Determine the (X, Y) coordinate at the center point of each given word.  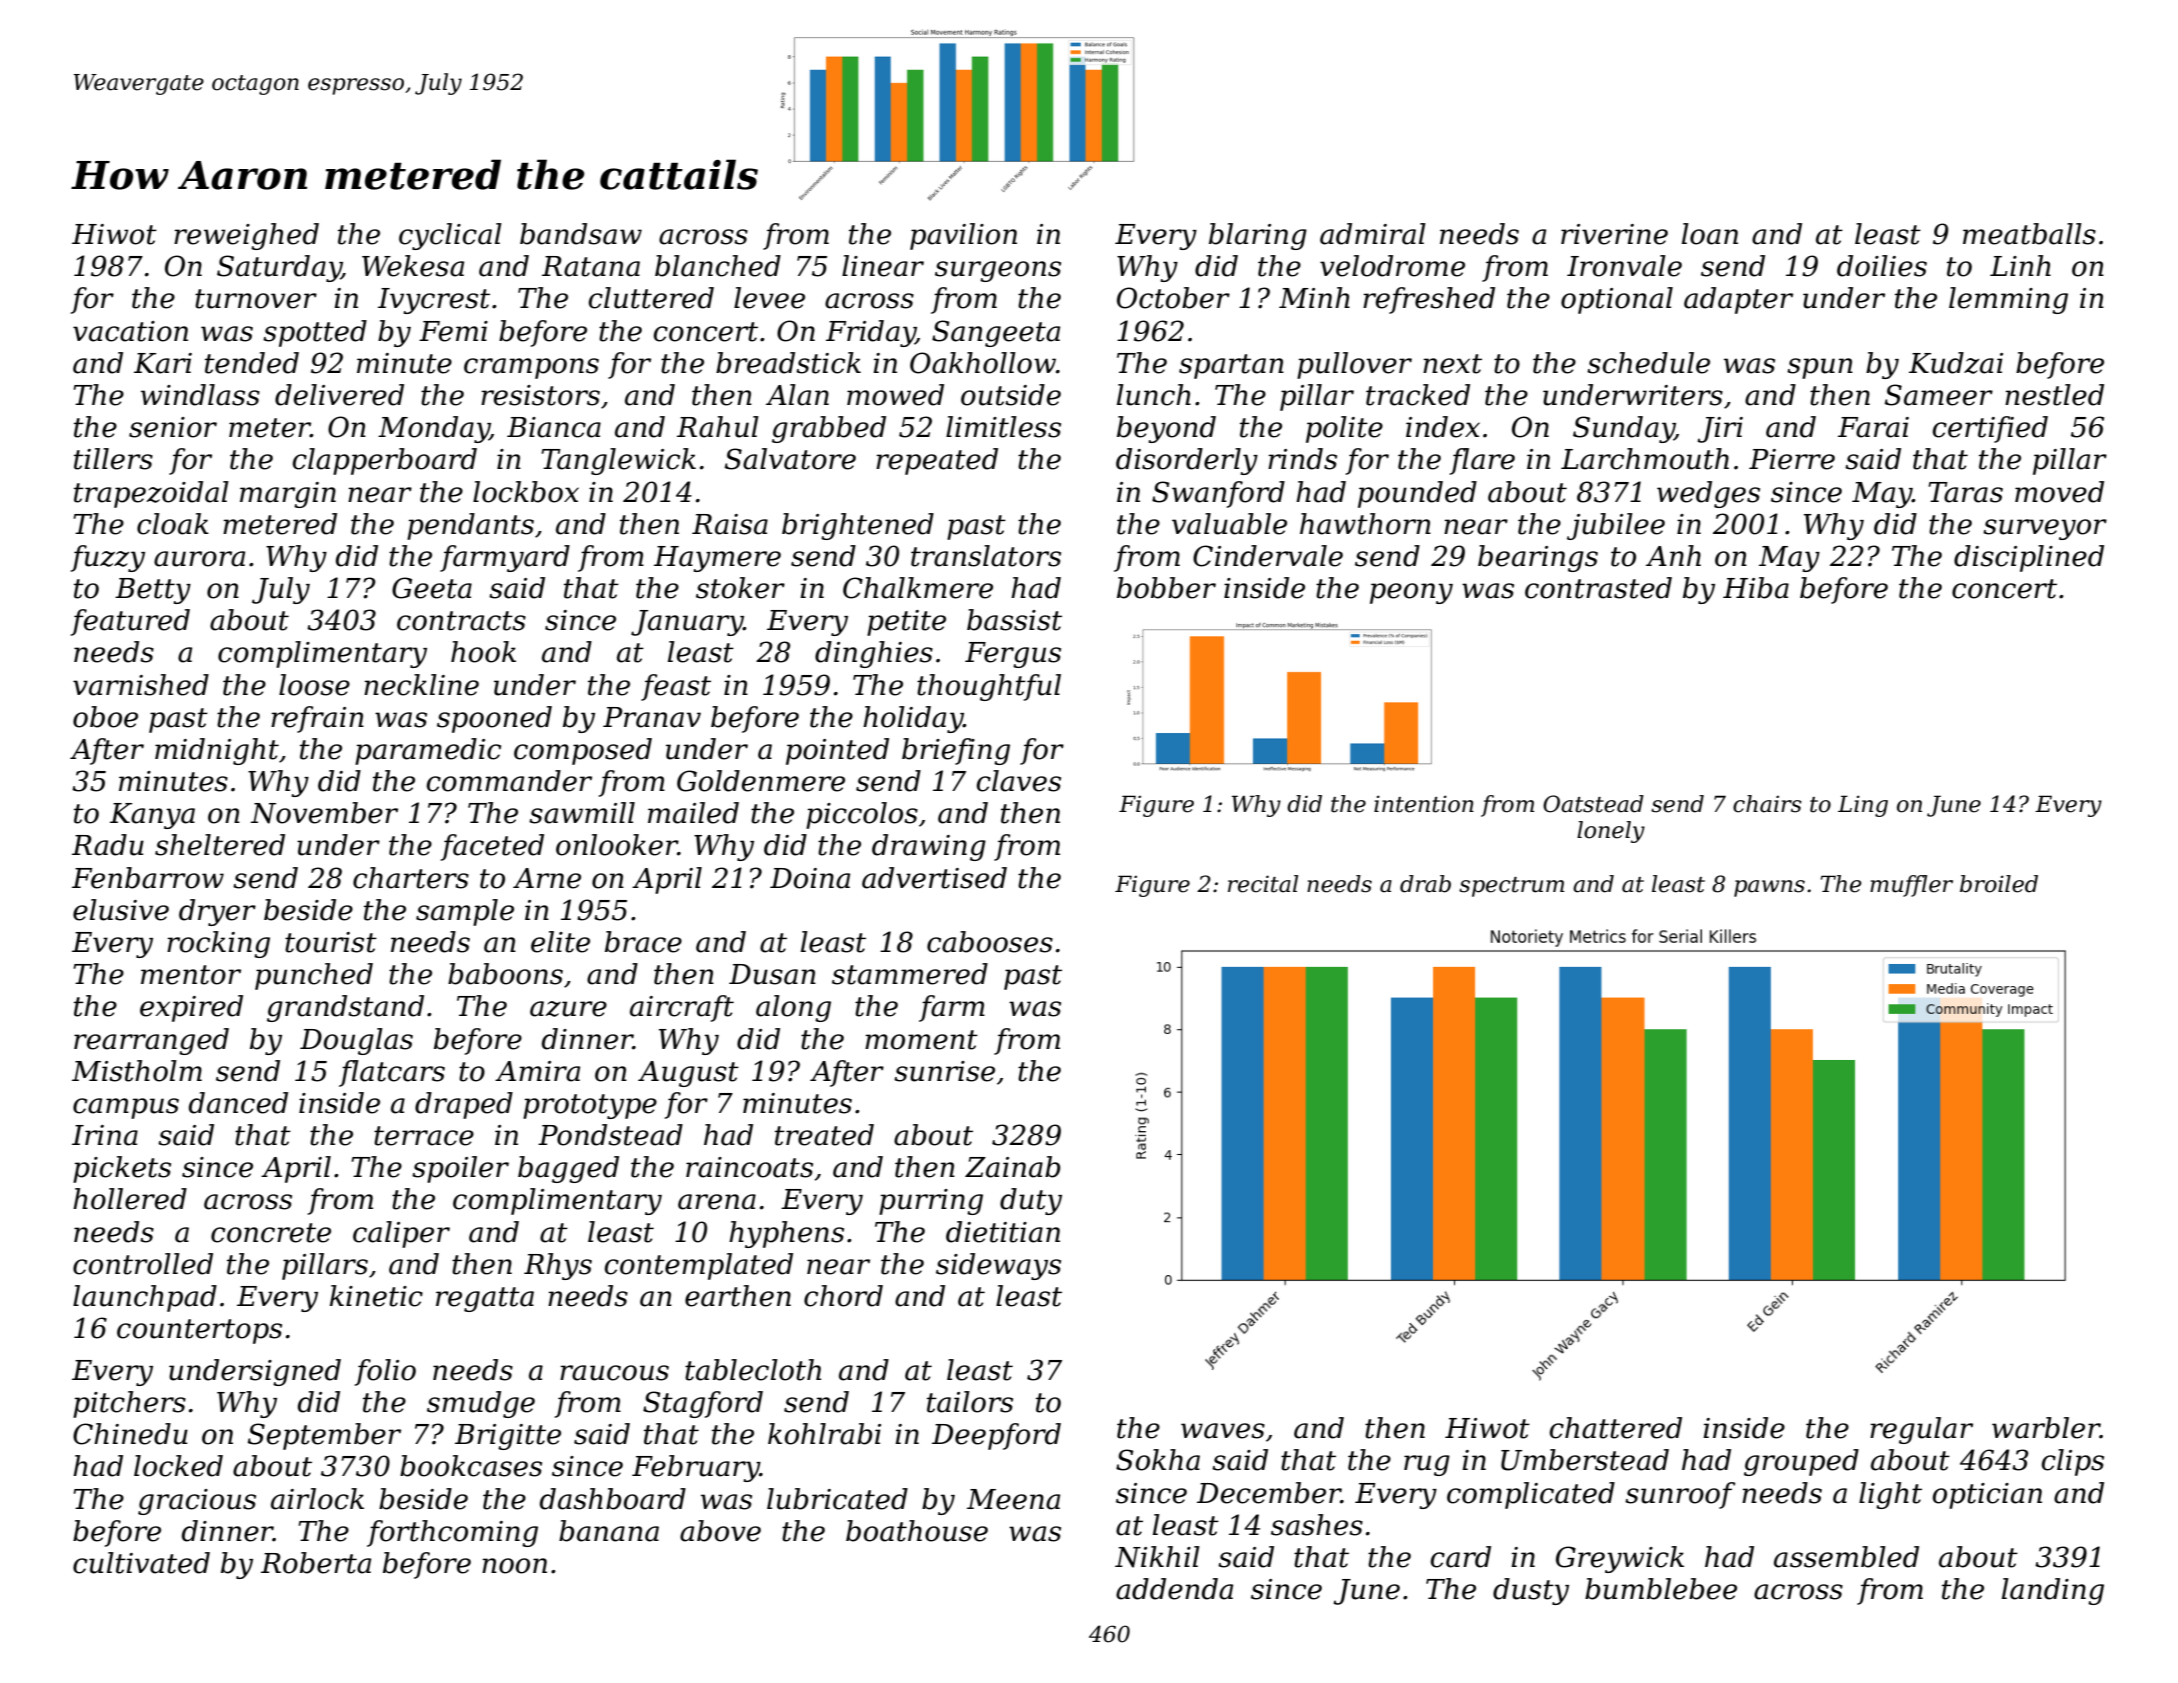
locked (178, 1466)
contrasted (1598, 588)
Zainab (1013, 1167)
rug (1427, 1465)
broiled (1999, 884)
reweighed (246, 236)
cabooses (990, 942)
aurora (199, 559)
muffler (1911, 886)
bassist (1014, 620)
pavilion (963, 236)
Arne (547, 878)
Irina (105, 1135)
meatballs (2029, 234)
